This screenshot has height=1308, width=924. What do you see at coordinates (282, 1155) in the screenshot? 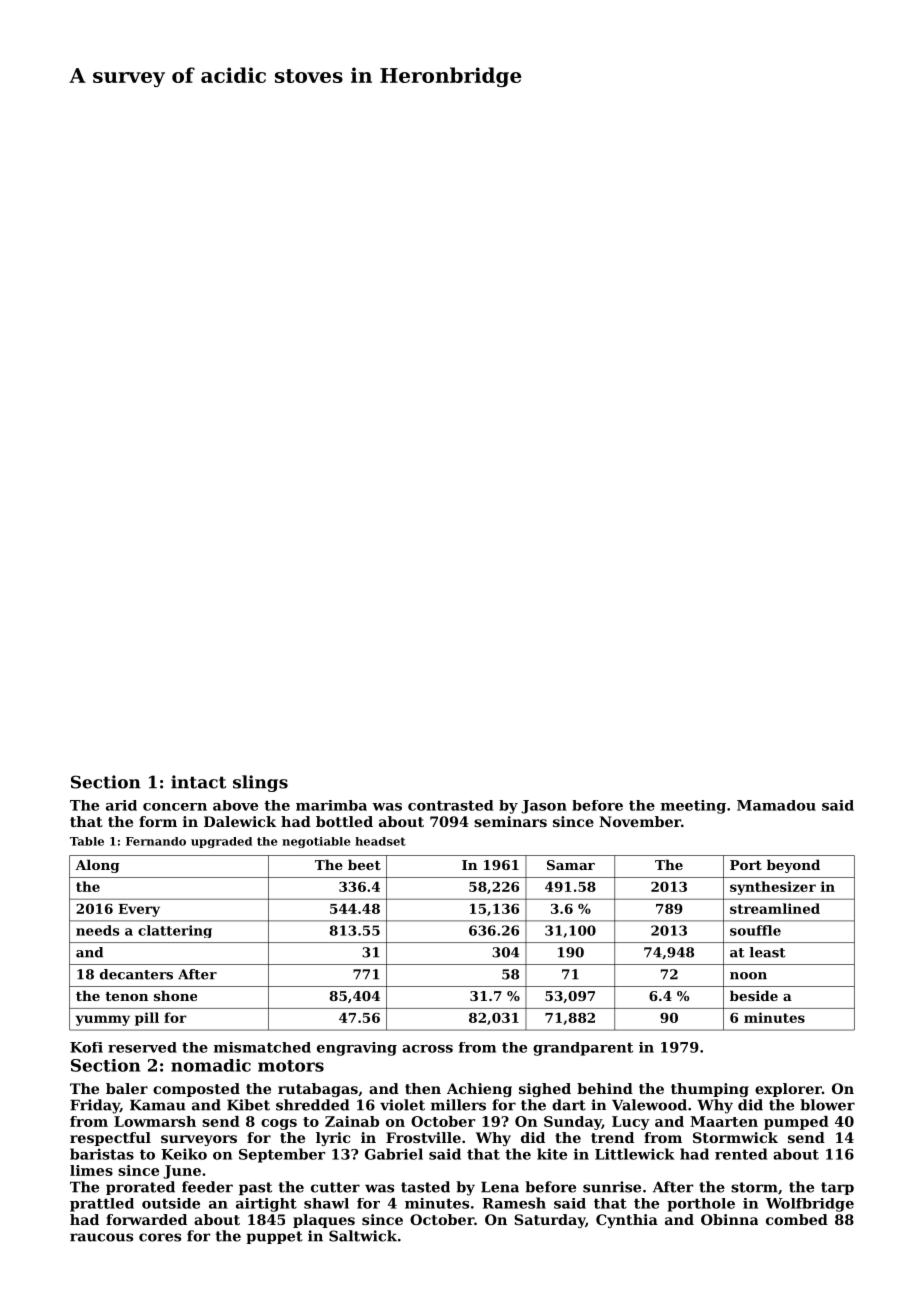
I see `September` at bounding box center [282, 1155].
